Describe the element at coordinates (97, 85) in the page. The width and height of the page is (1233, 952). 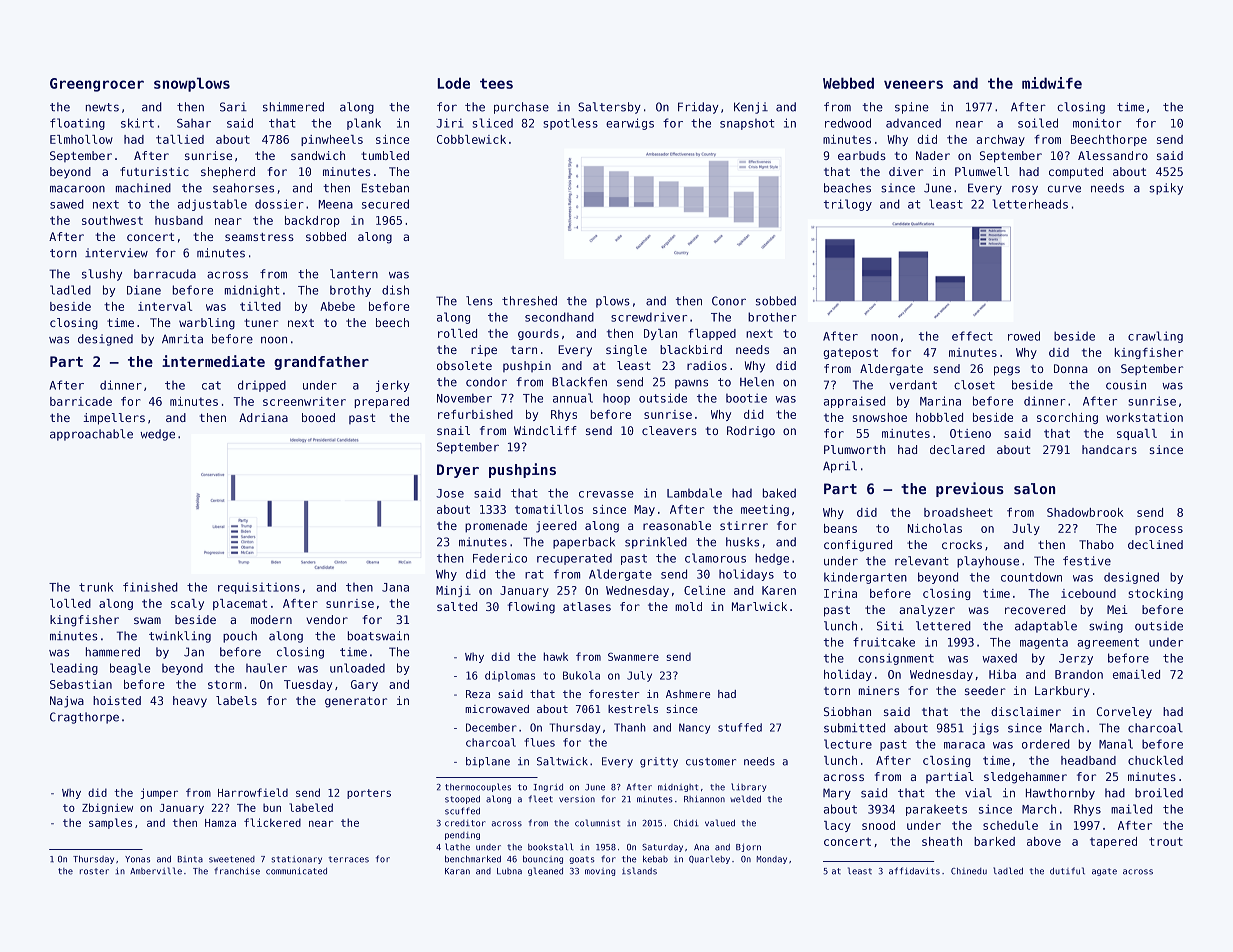
I see `Greengrocer` at that location.
